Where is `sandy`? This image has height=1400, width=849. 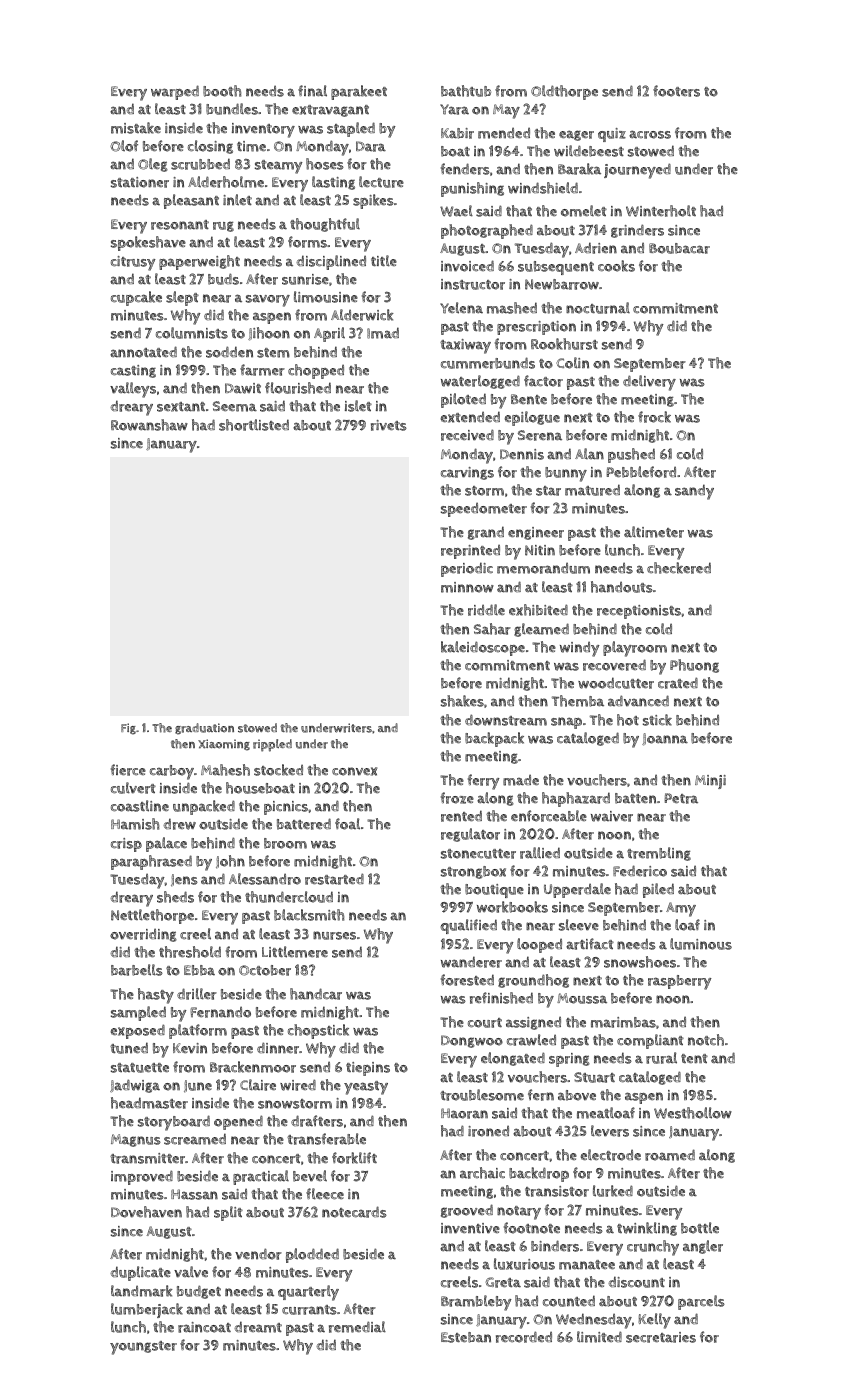
sandy is located at coordinates (694, 492).
